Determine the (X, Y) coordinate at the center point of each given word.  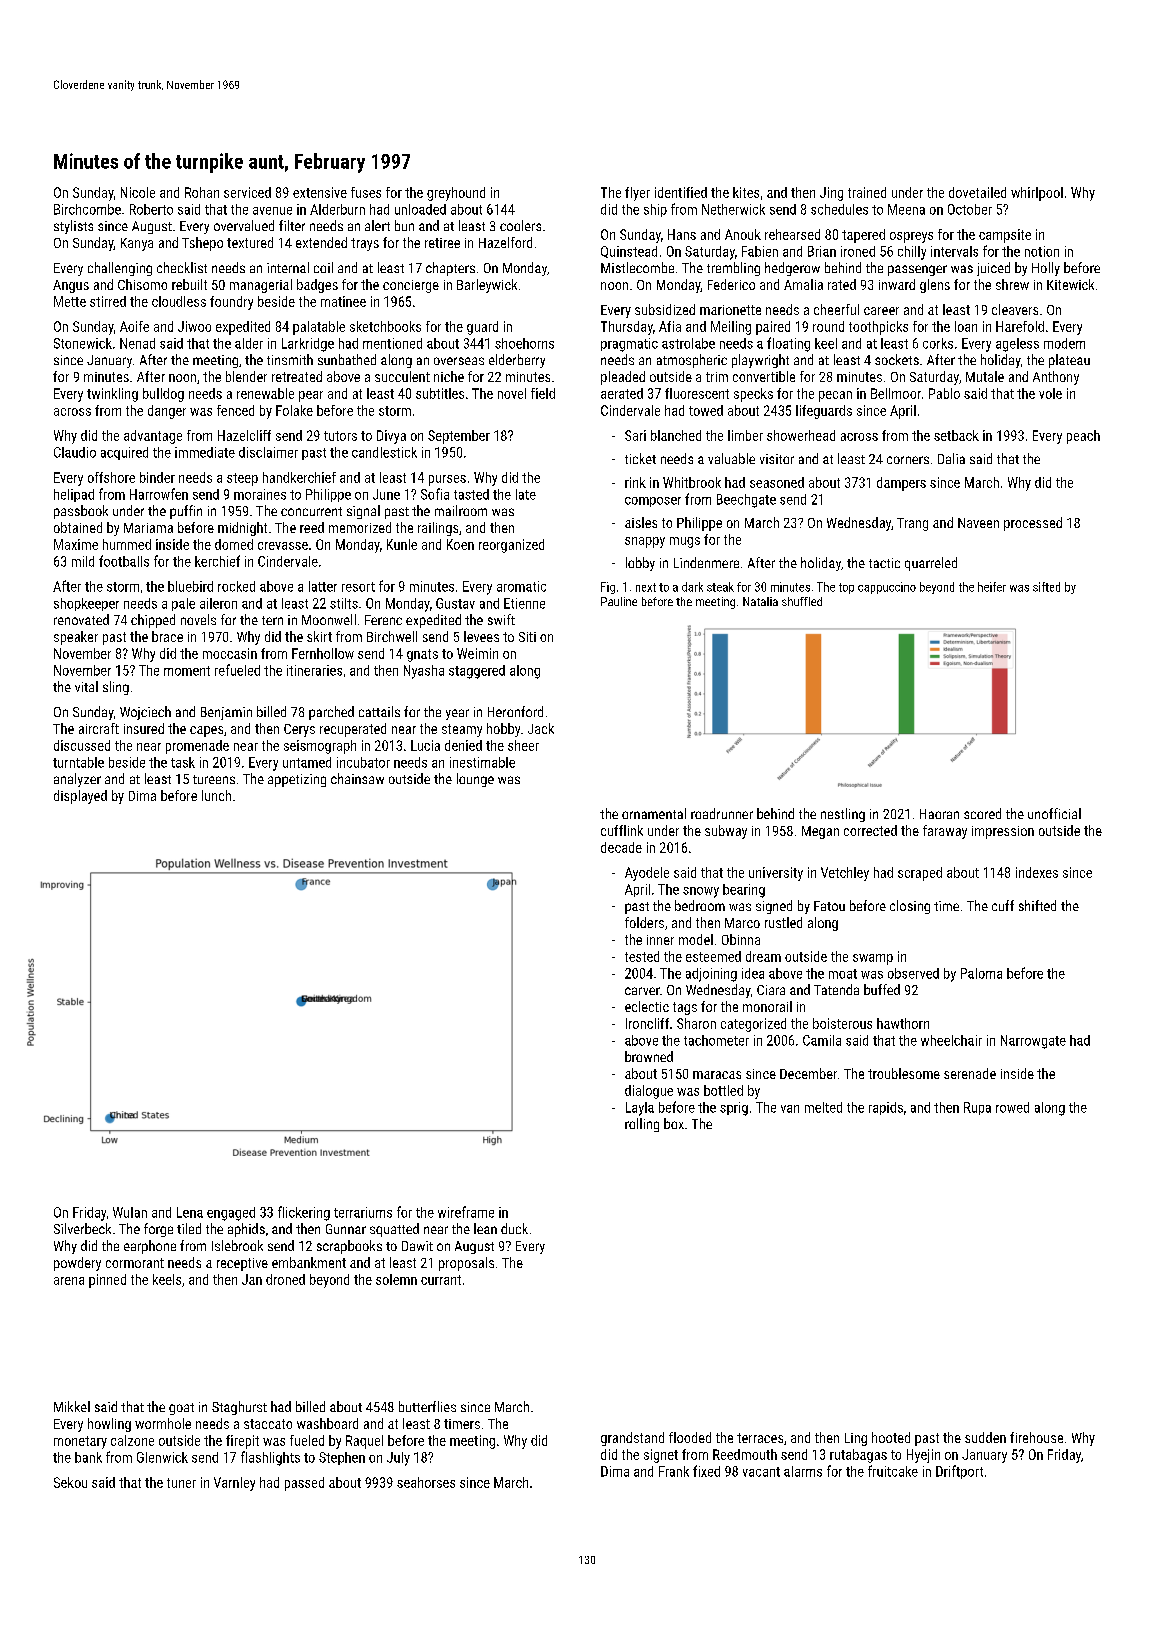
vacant (761, 1472)
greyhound (456, 194)
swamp (873, 959)
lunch (216, 795)
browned (649, 1056)
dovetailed (977, 192)
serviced (247, 192)
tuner (181, 1483)
